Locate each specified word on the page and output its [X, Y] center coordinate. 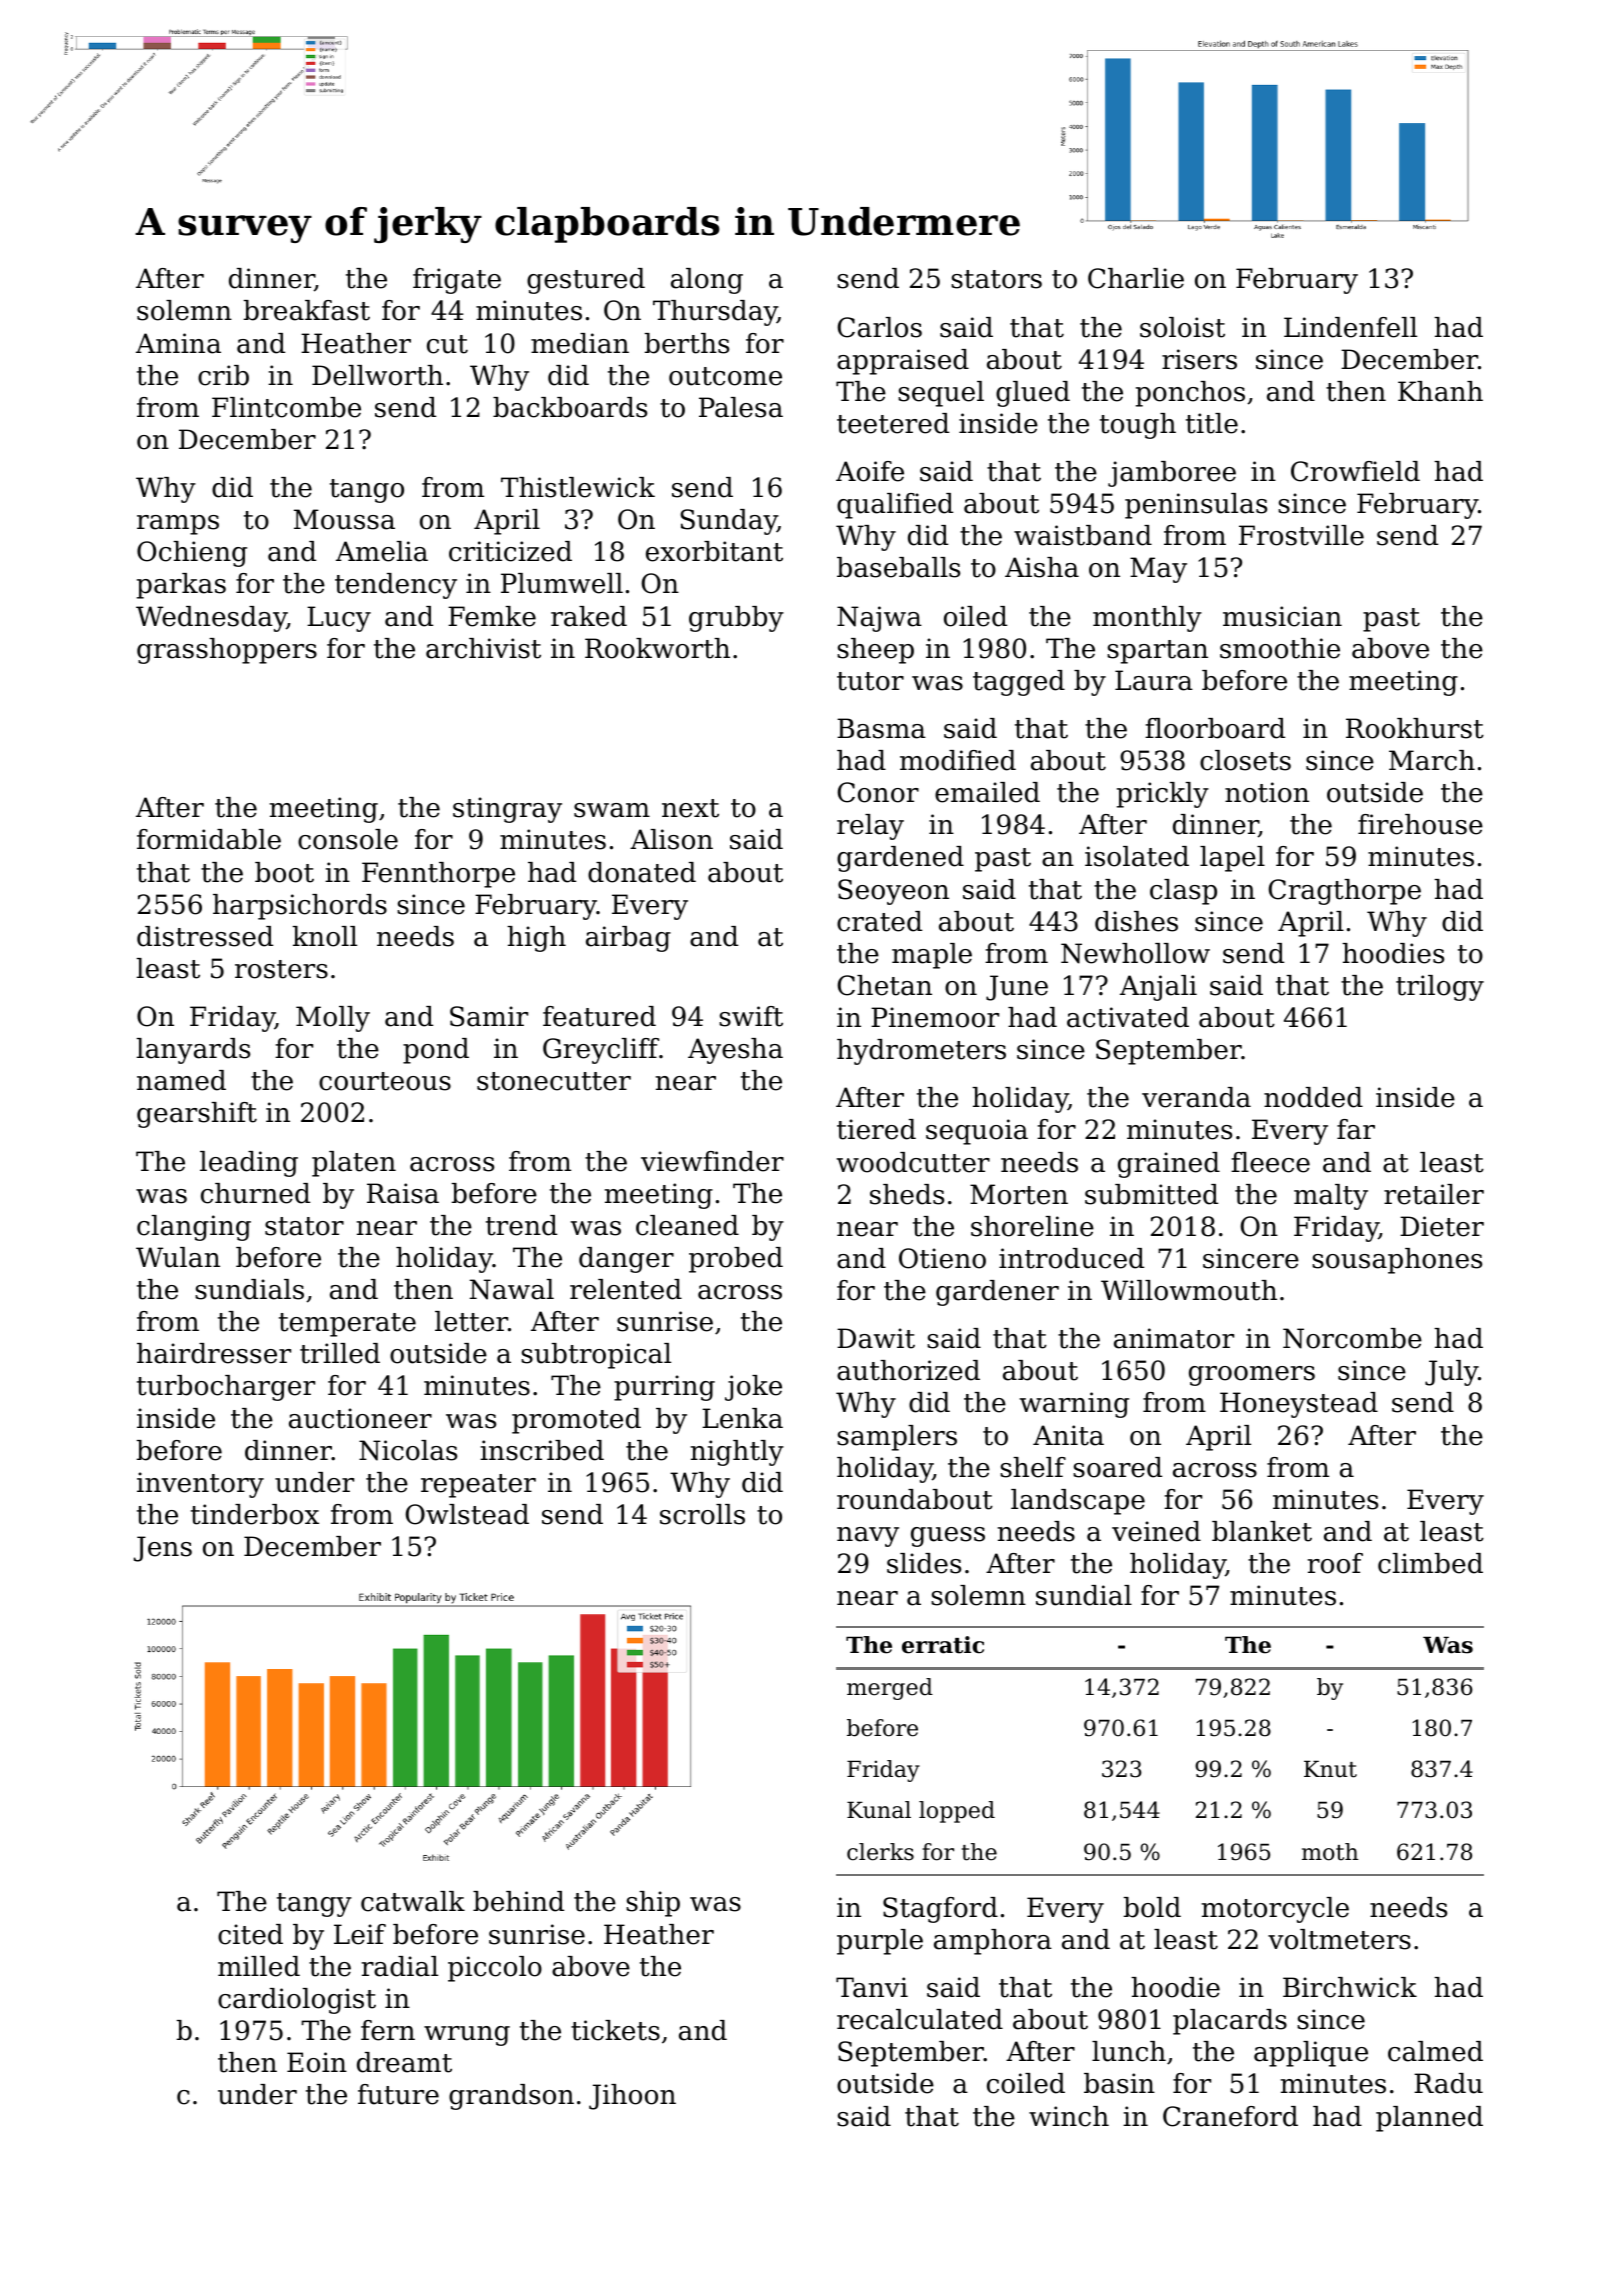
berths [687, 343]
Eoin [317, 2062]
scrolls [702, 1514]
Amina [178, 343]
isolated [1137, 856]
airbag [628, 939]
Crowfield [1355, 471]
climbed [1430, 1563]
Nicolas [408, 1450]
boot [284, 872]
